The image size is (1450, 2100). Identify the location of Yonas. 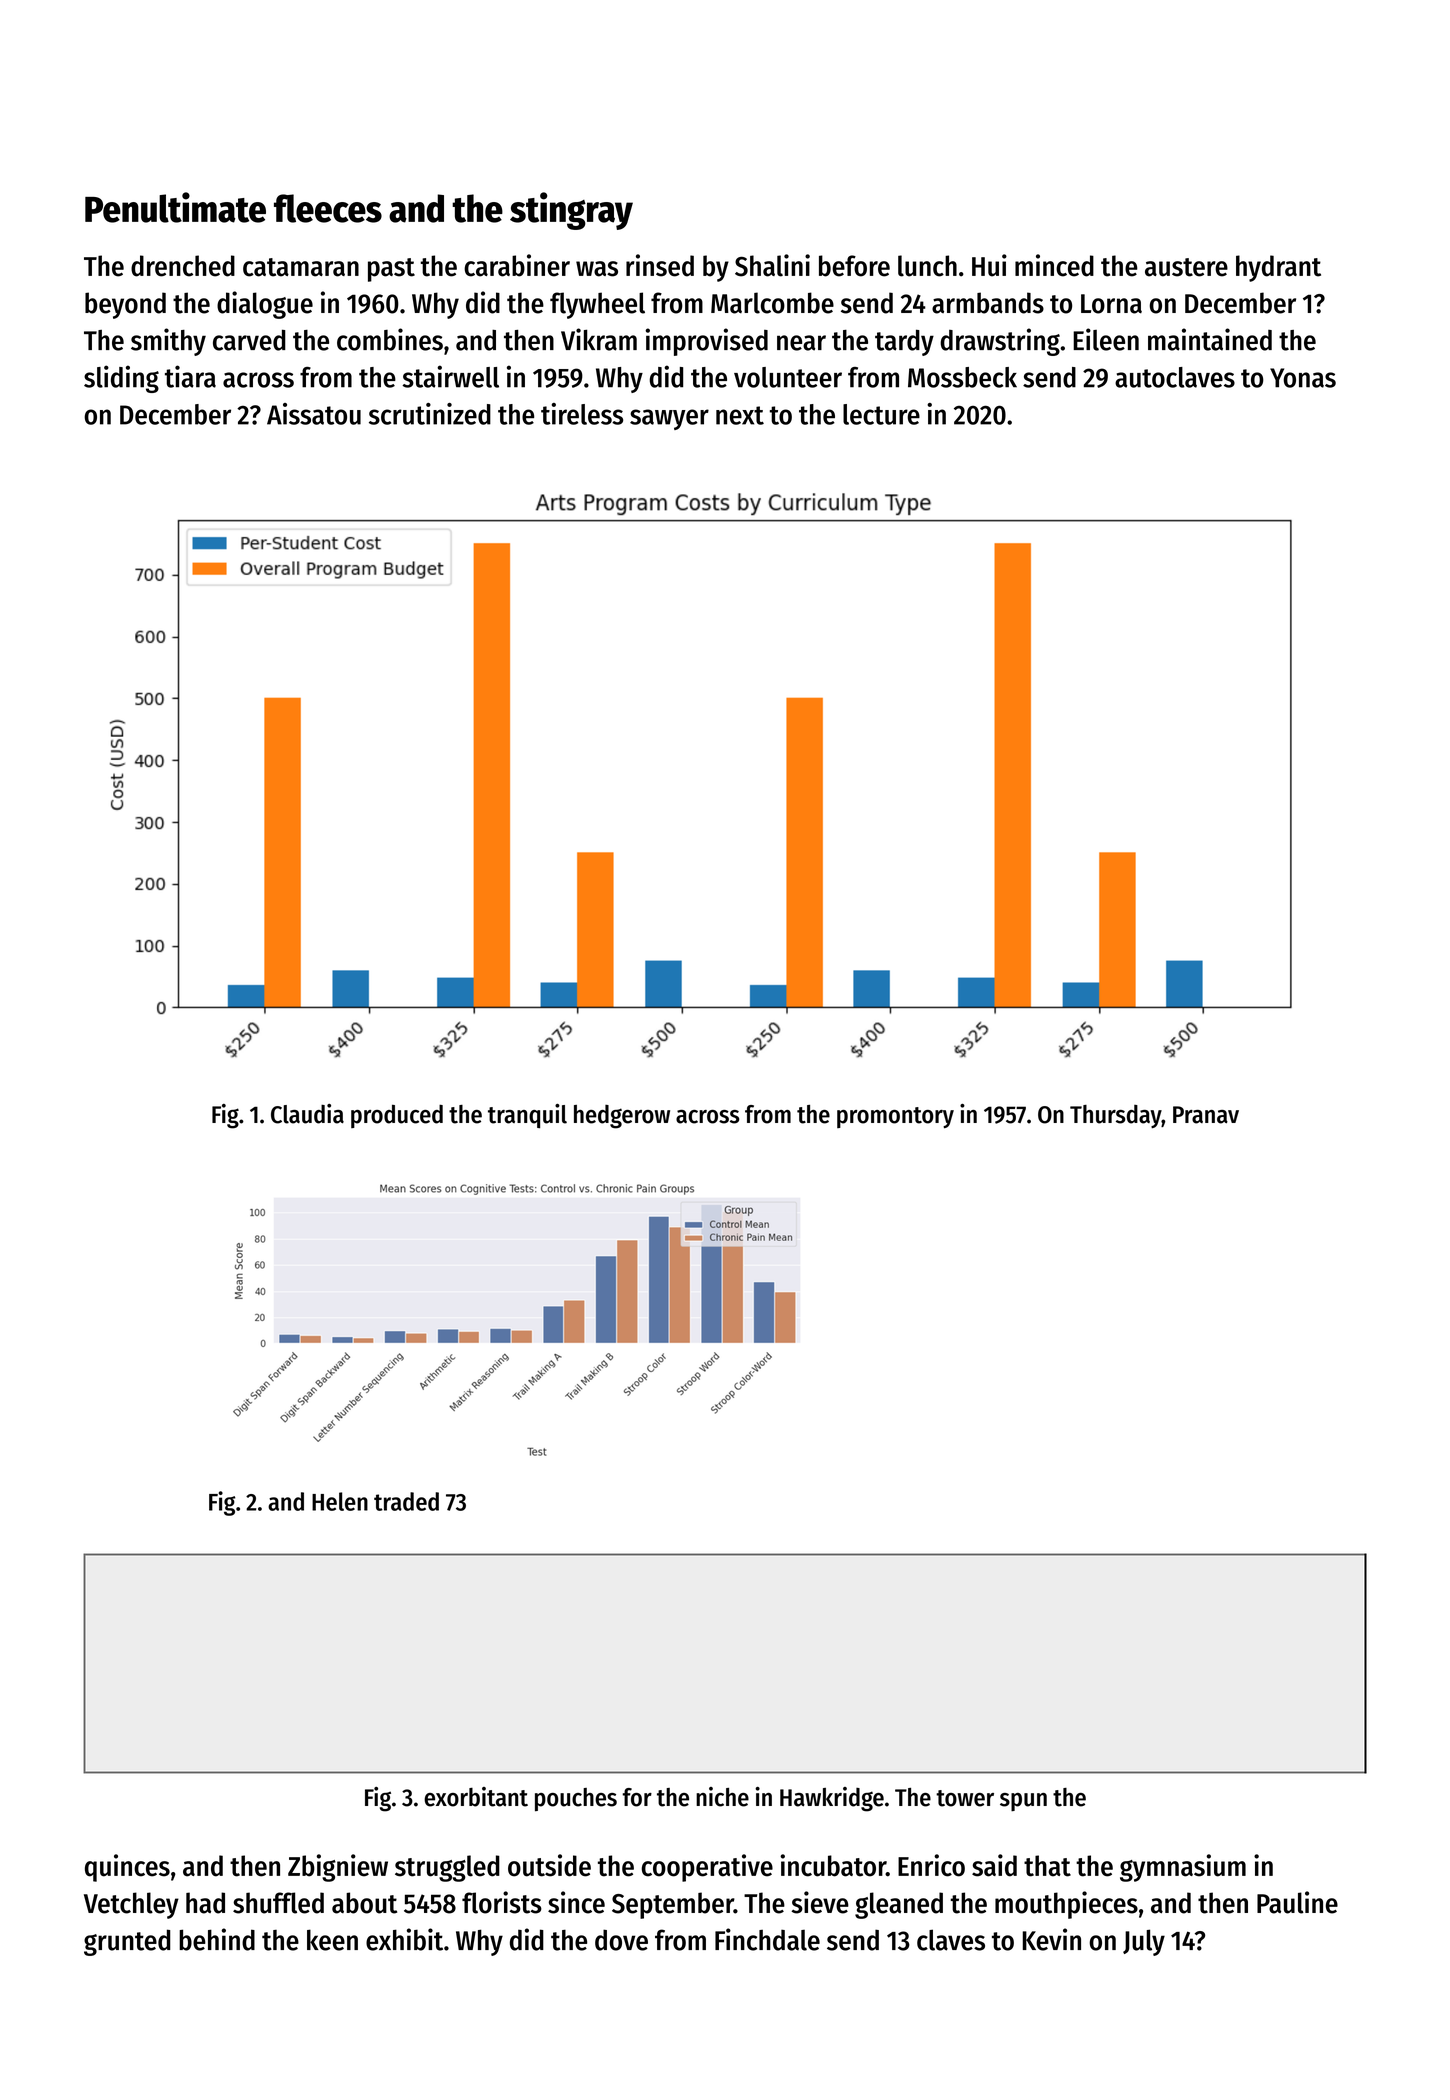
(1303, 378).
